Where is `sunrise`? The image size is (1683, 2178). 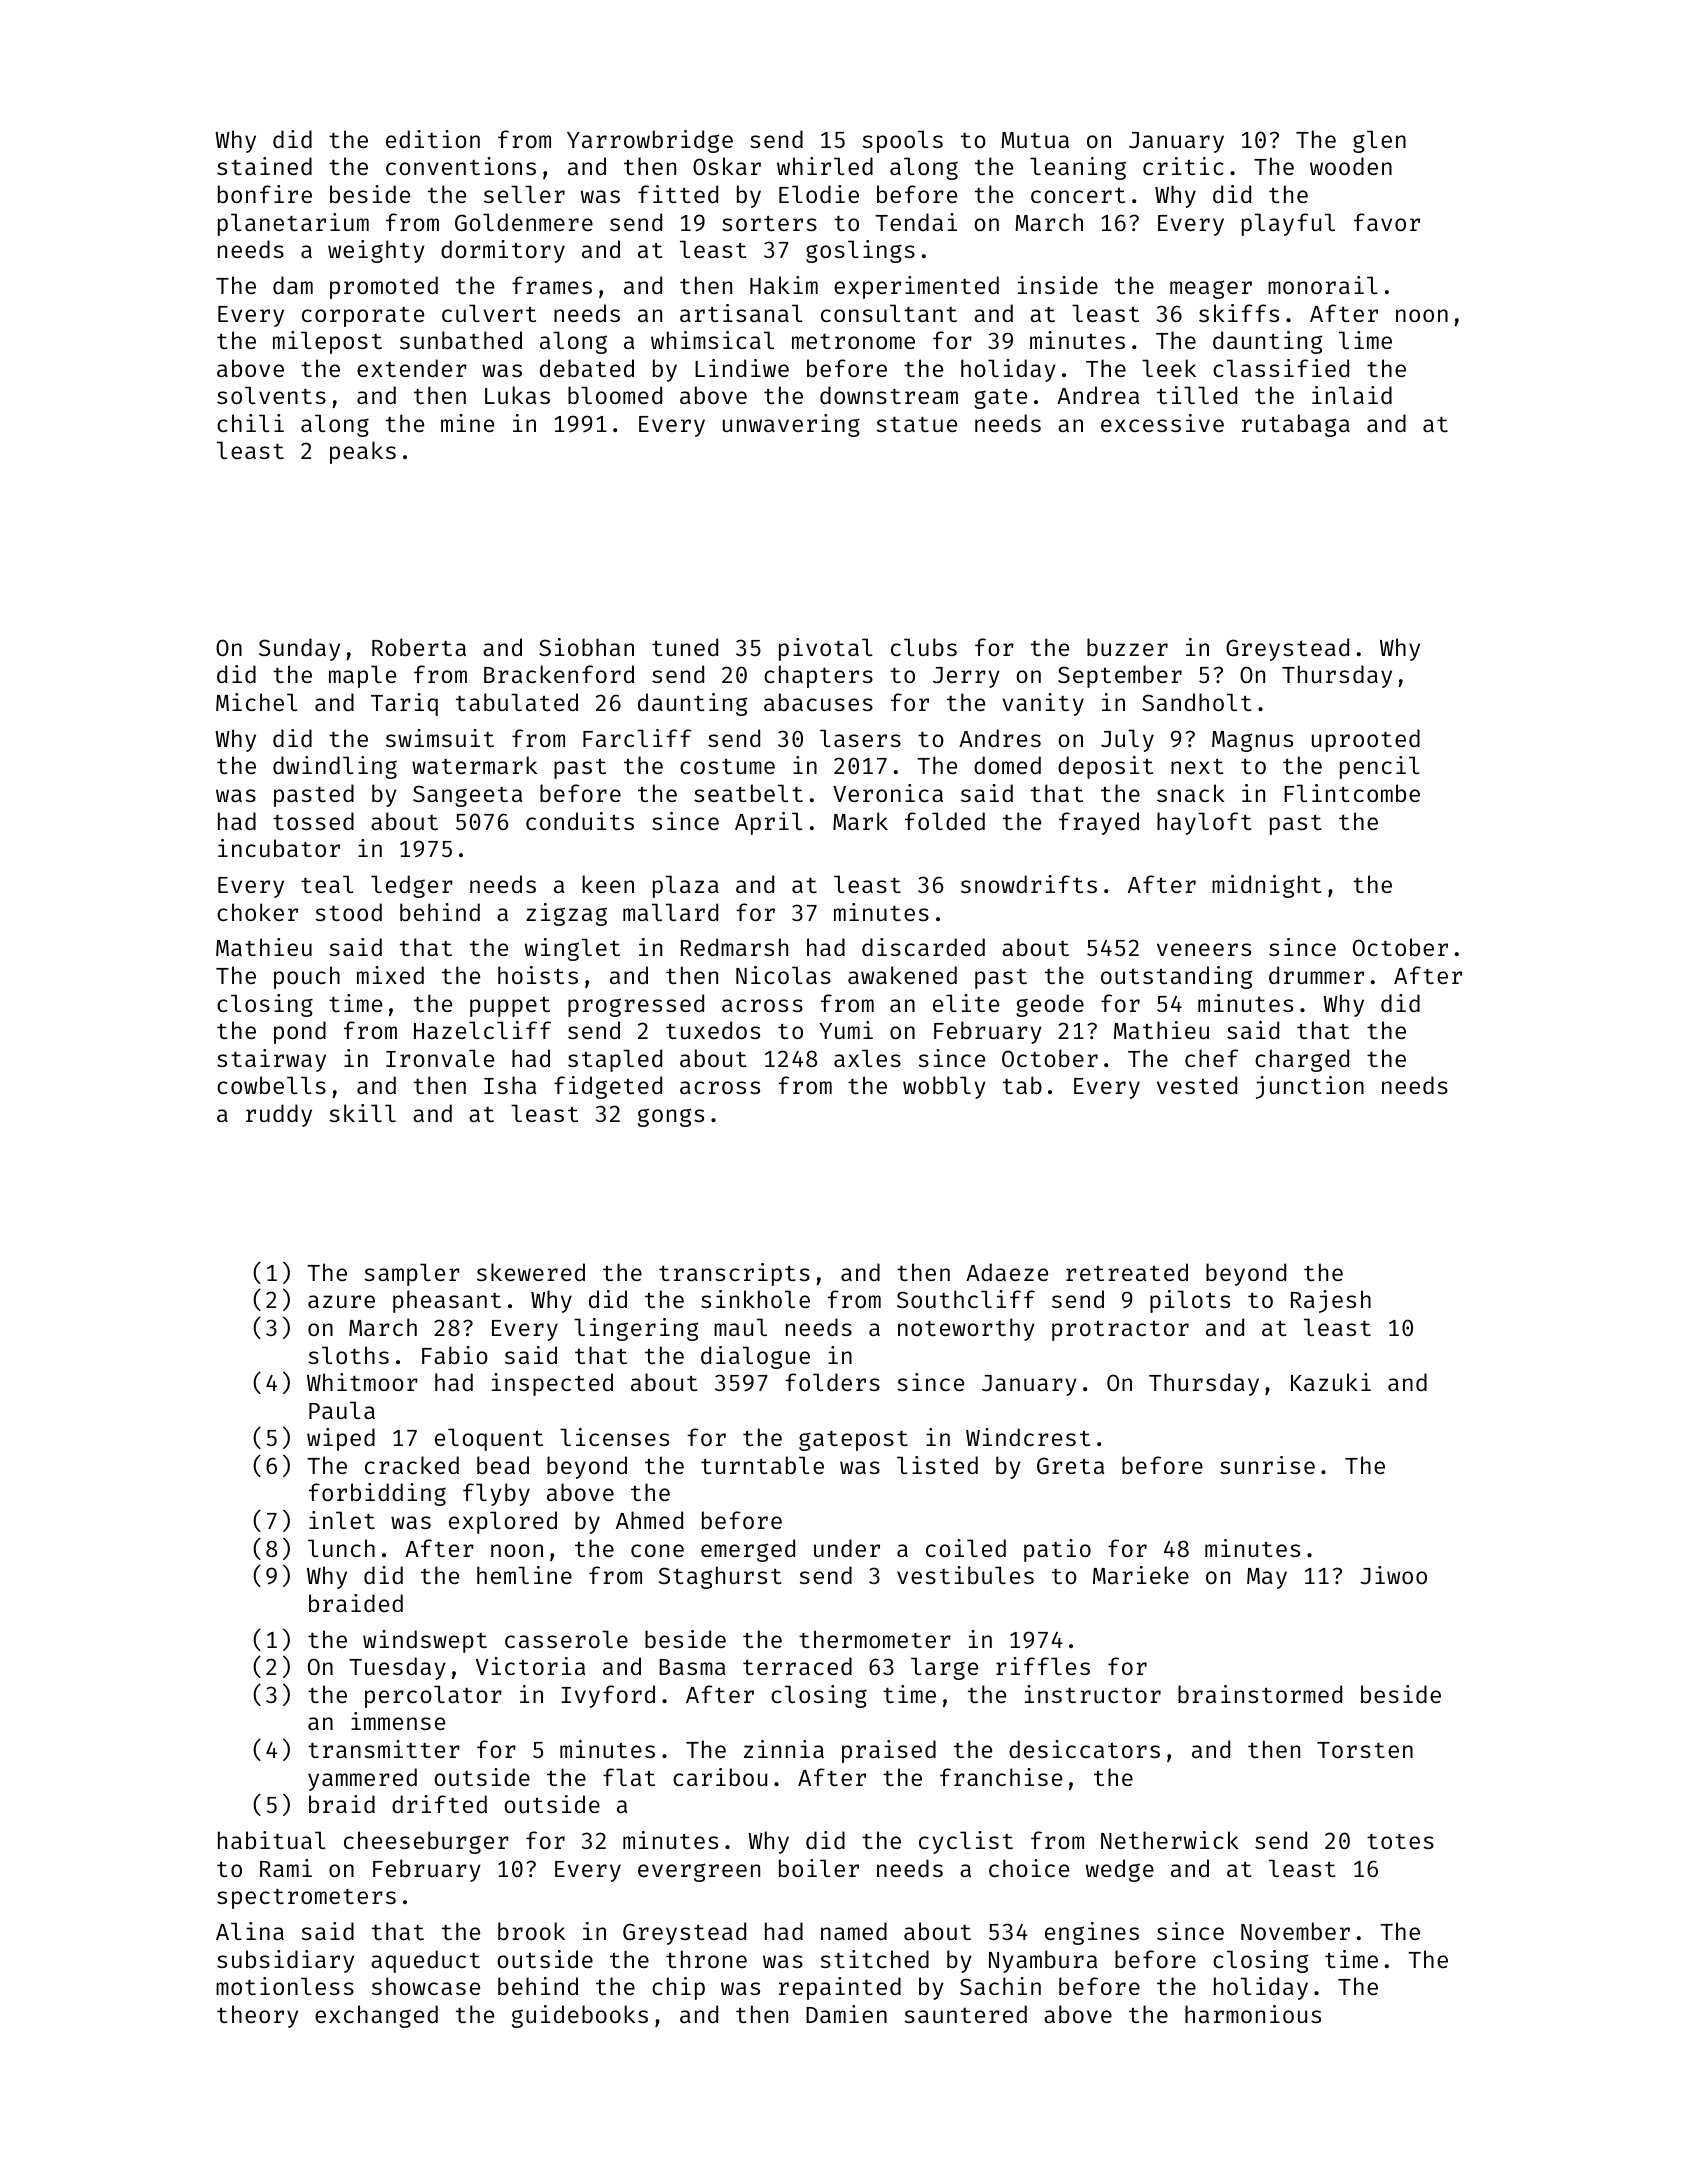 sunrise is located at coordinates (1267, 1465).
